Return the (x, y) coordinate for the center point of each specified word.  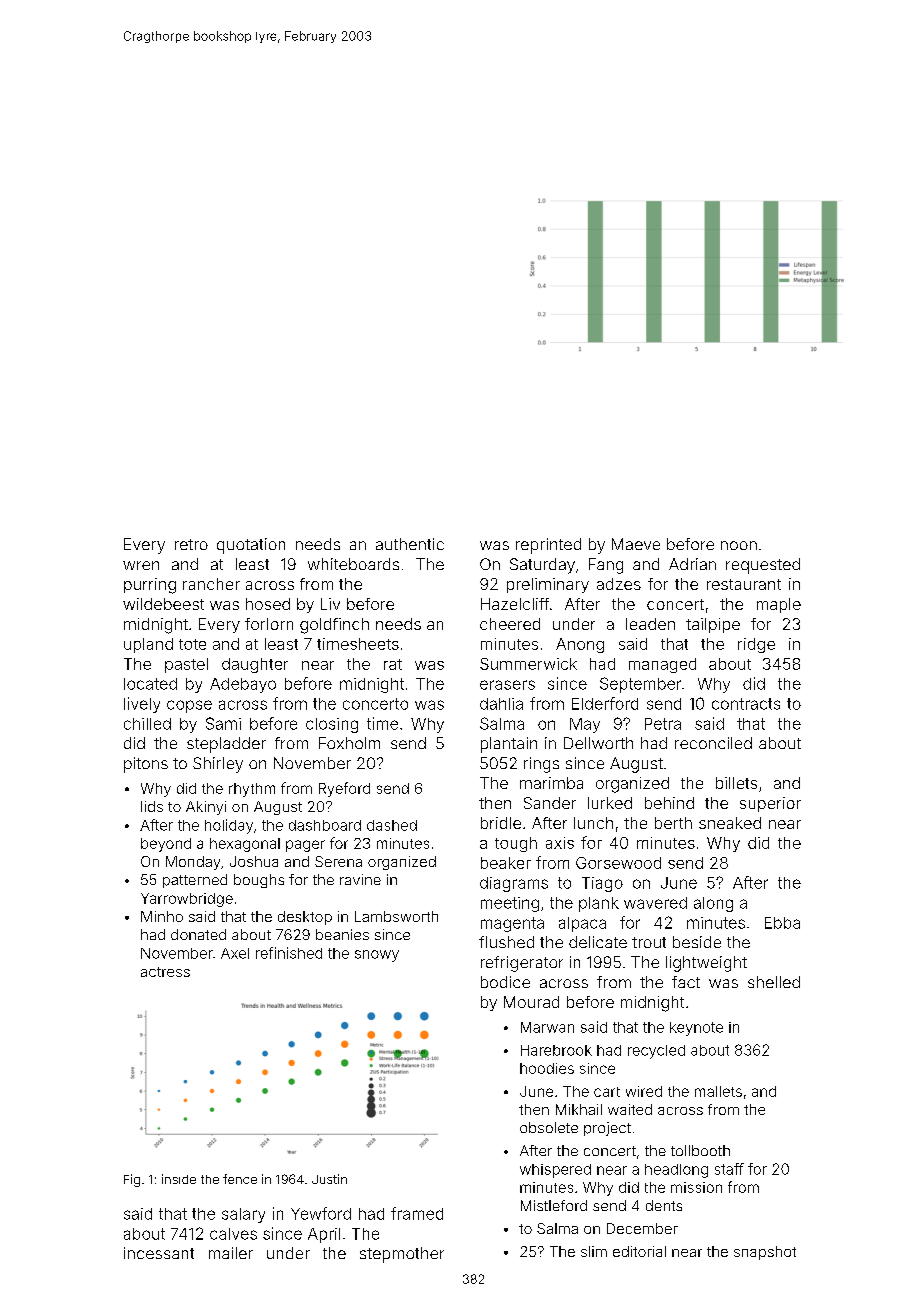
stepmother (402, 1255)
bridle (501, 823)
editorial (639, 1251)
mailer (231, 1253)
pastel (186, 665)
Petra (663, 724)
